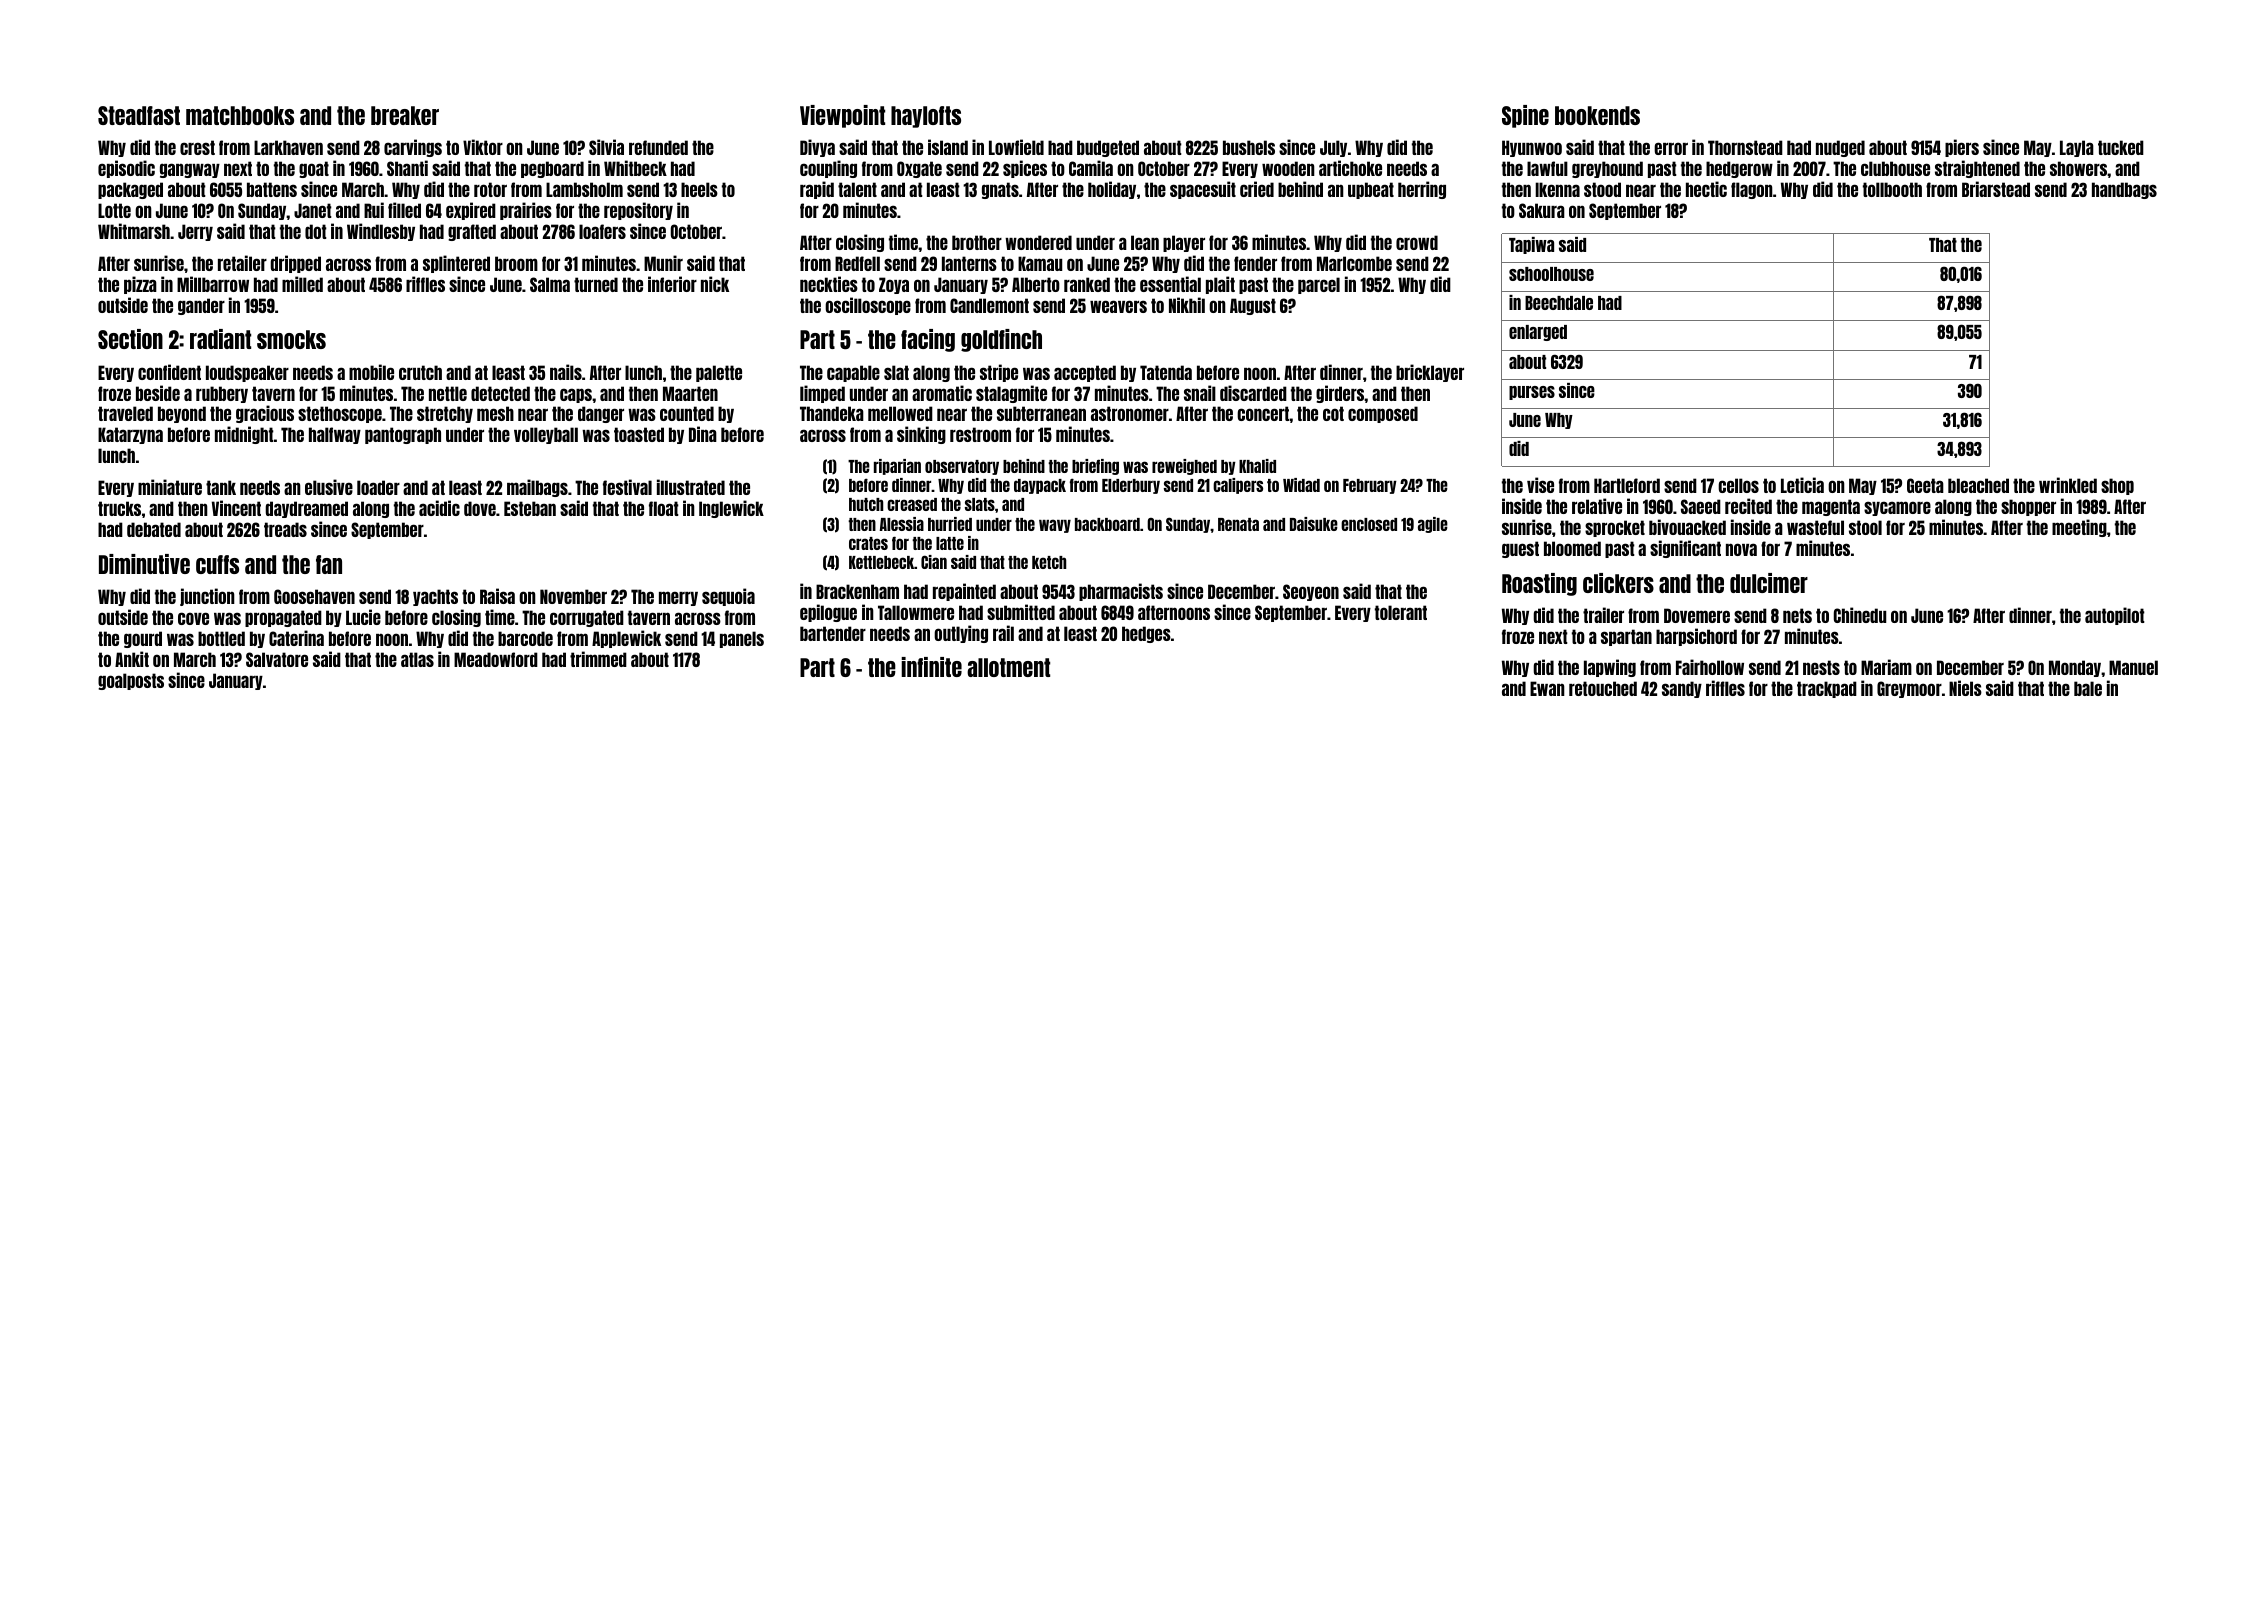  What do you see at coordinates (140, 285) in the screenshot?
I see `pizza` at bounding box center [140, 285].
